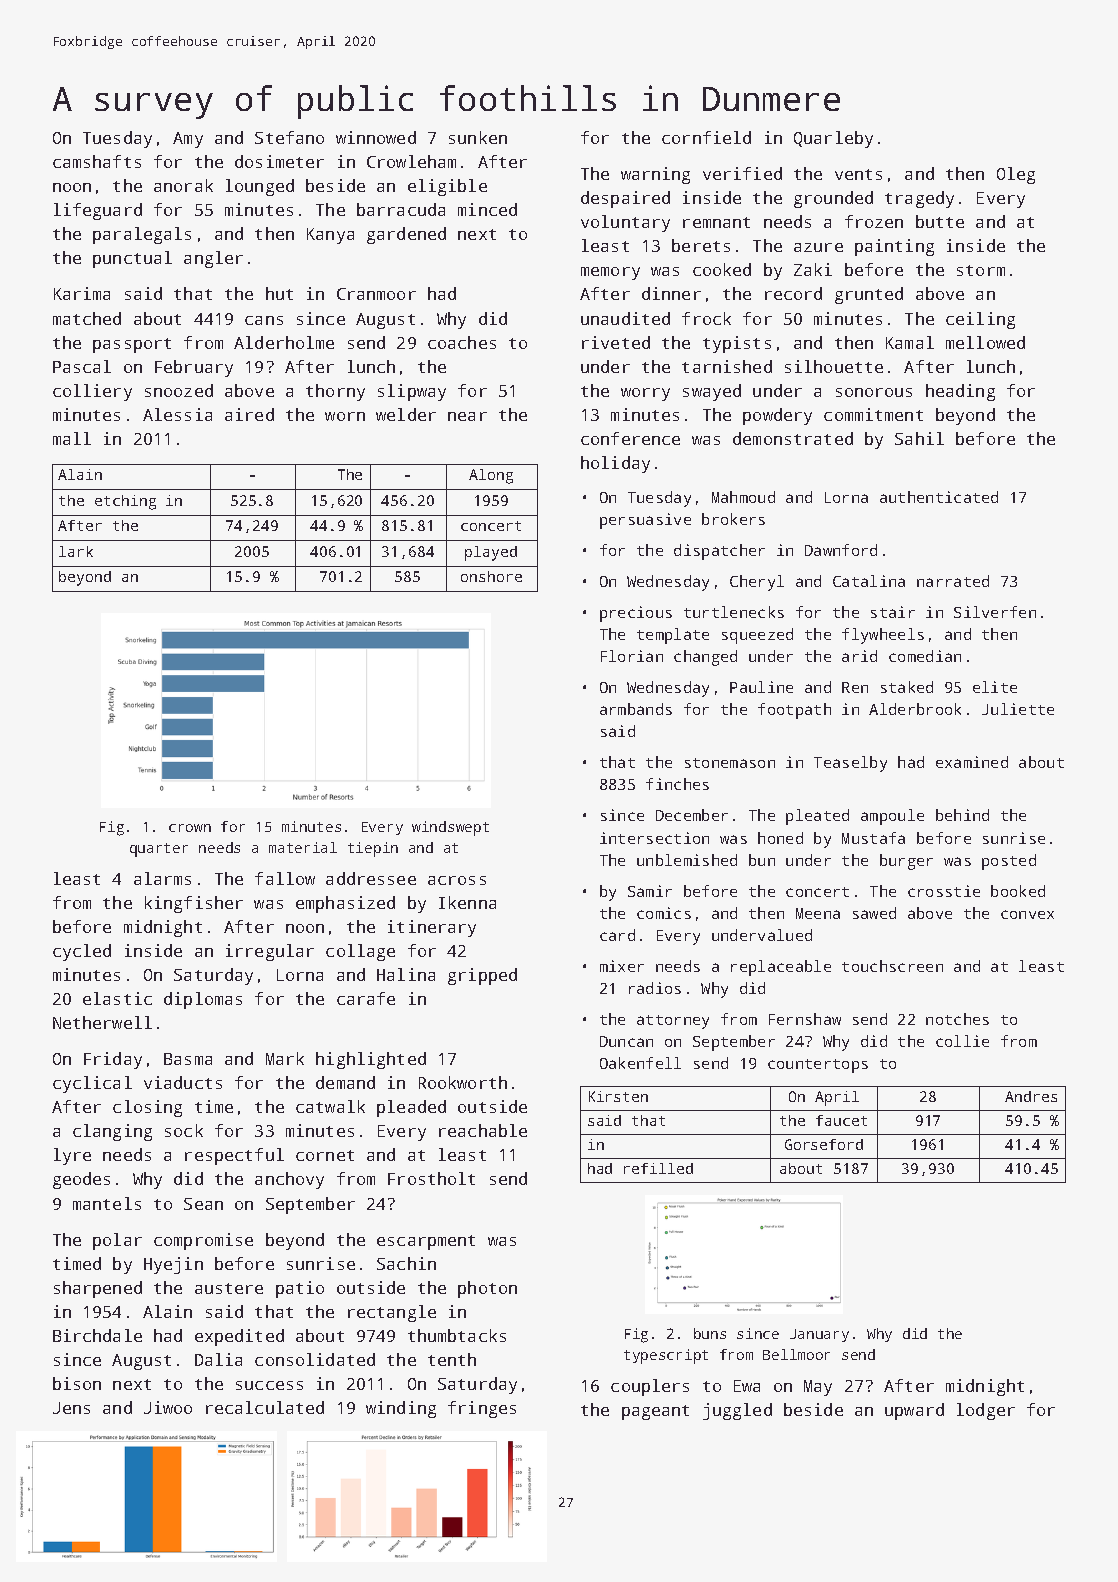  I want to click on Cranmoor, so click(376, 294).
